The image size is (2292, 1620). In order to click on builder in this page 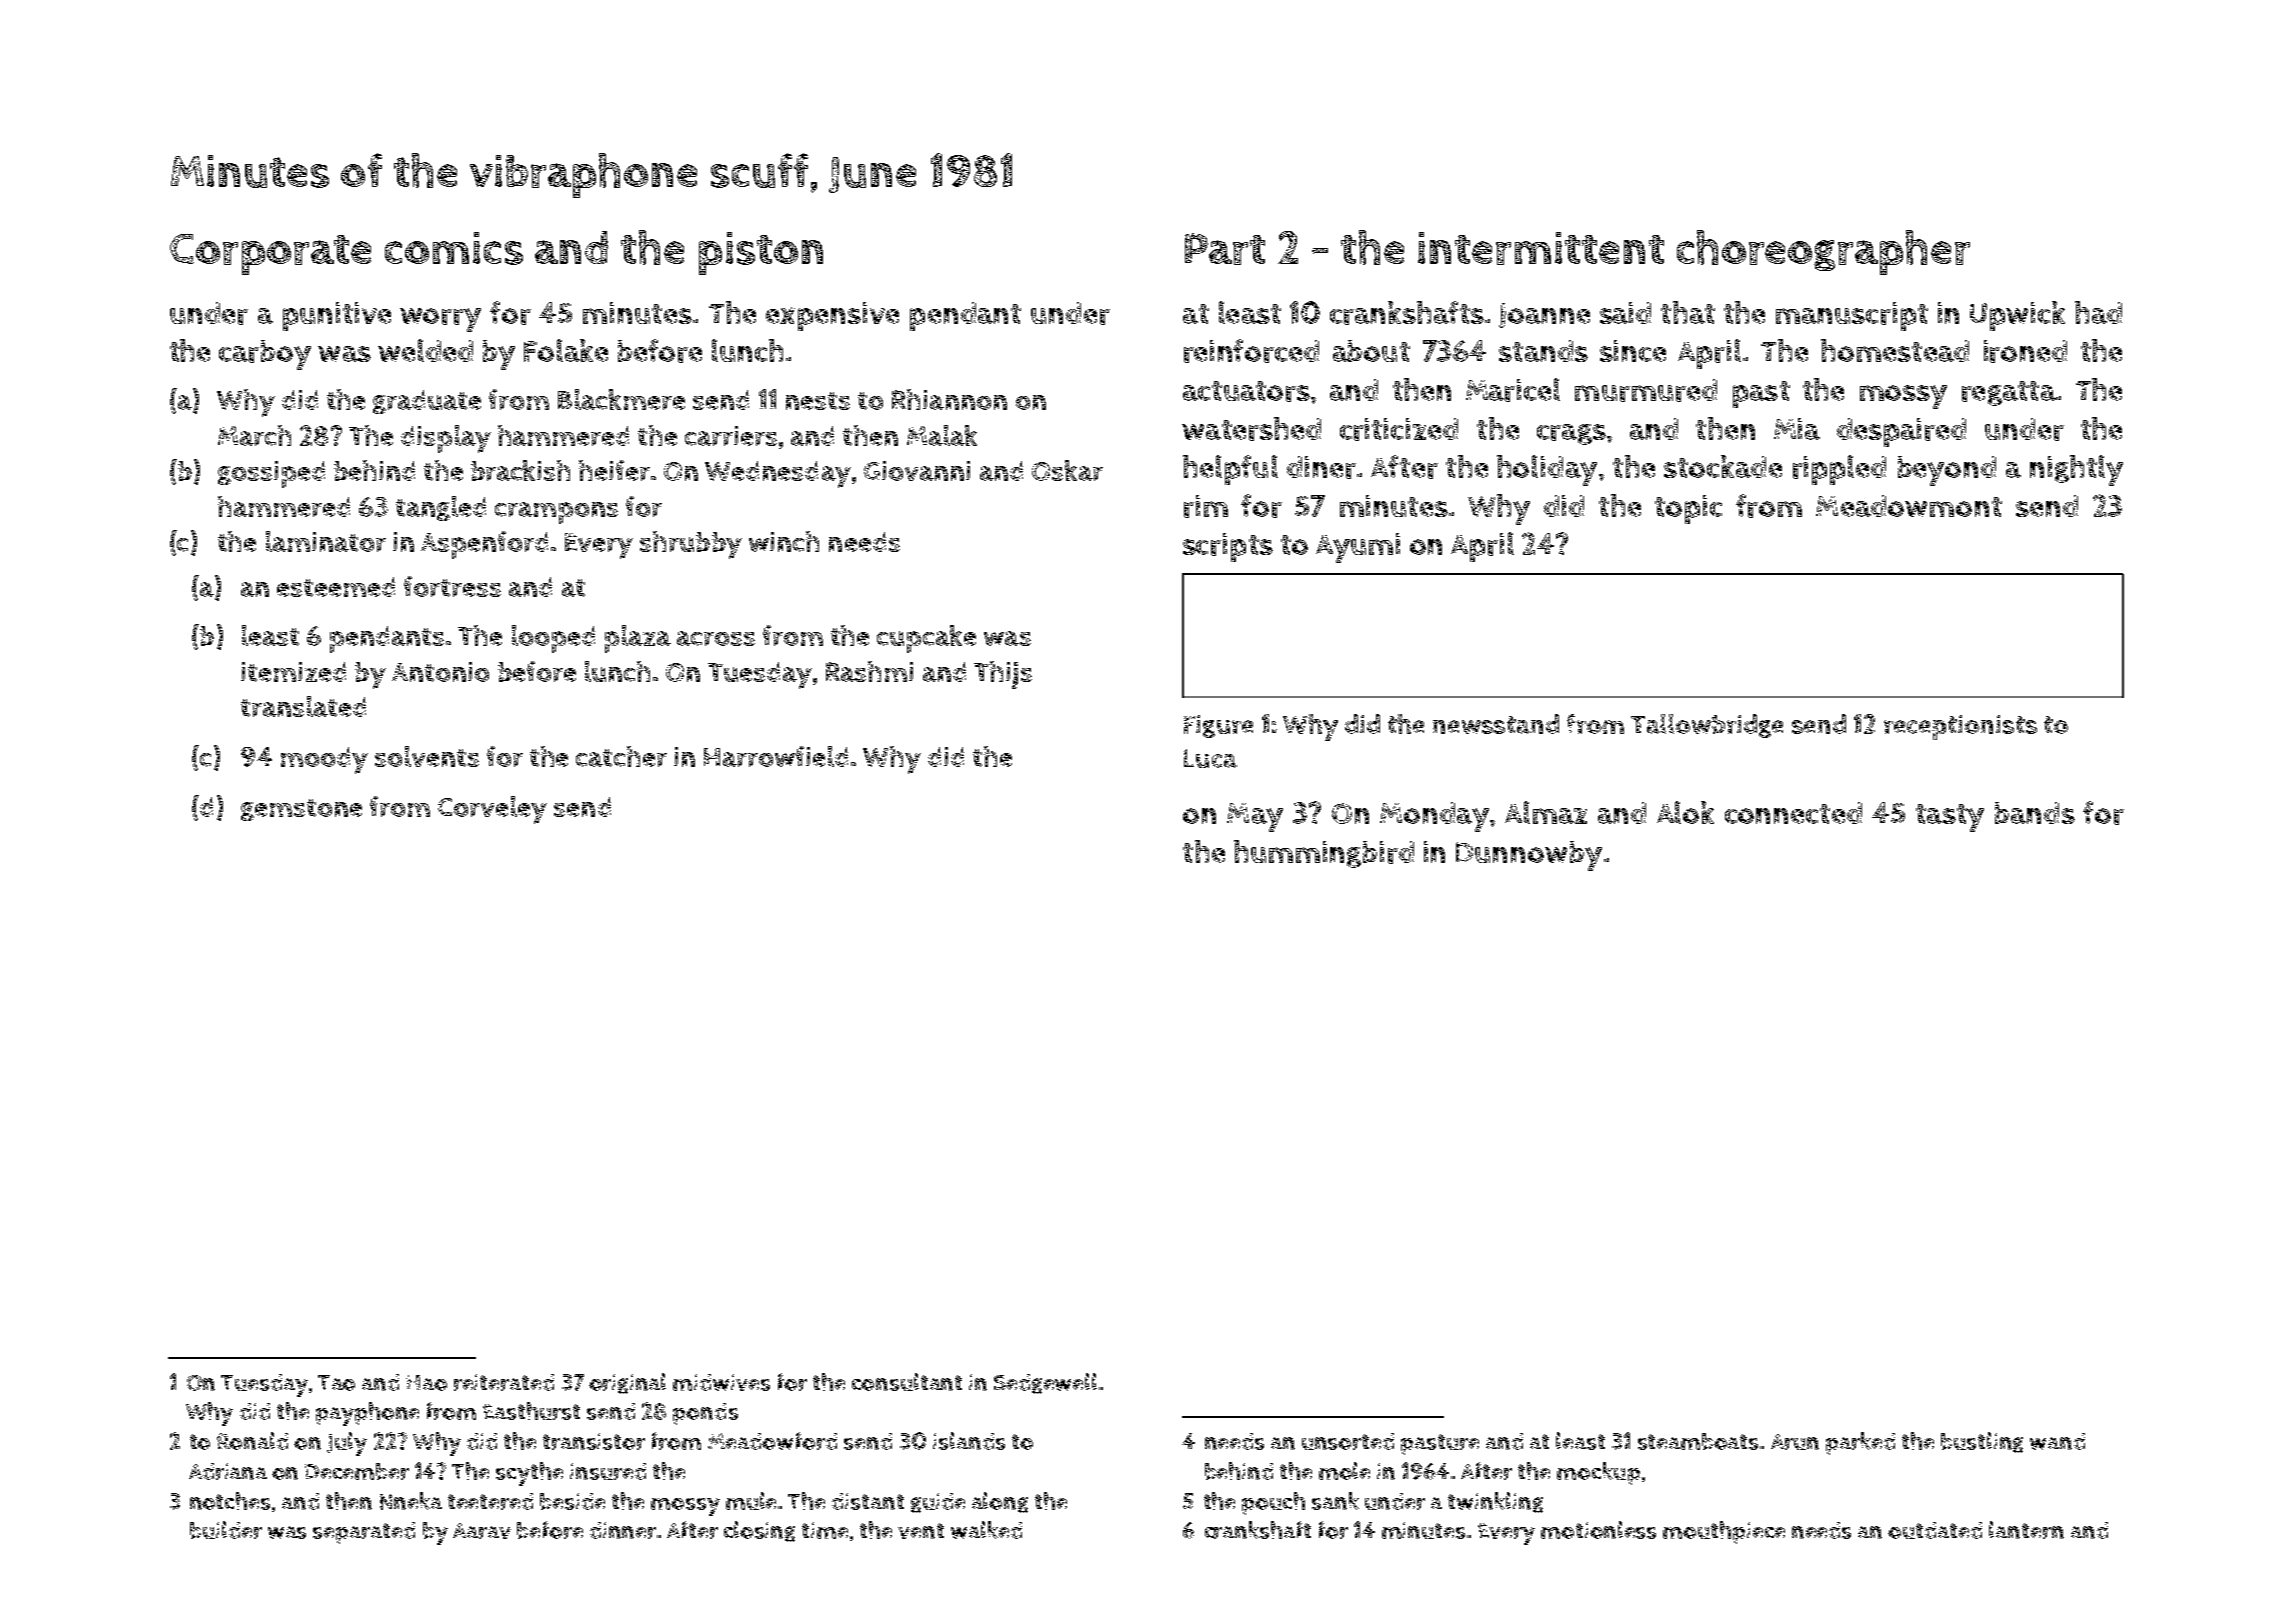, I will do `click(226, 1530)`.
